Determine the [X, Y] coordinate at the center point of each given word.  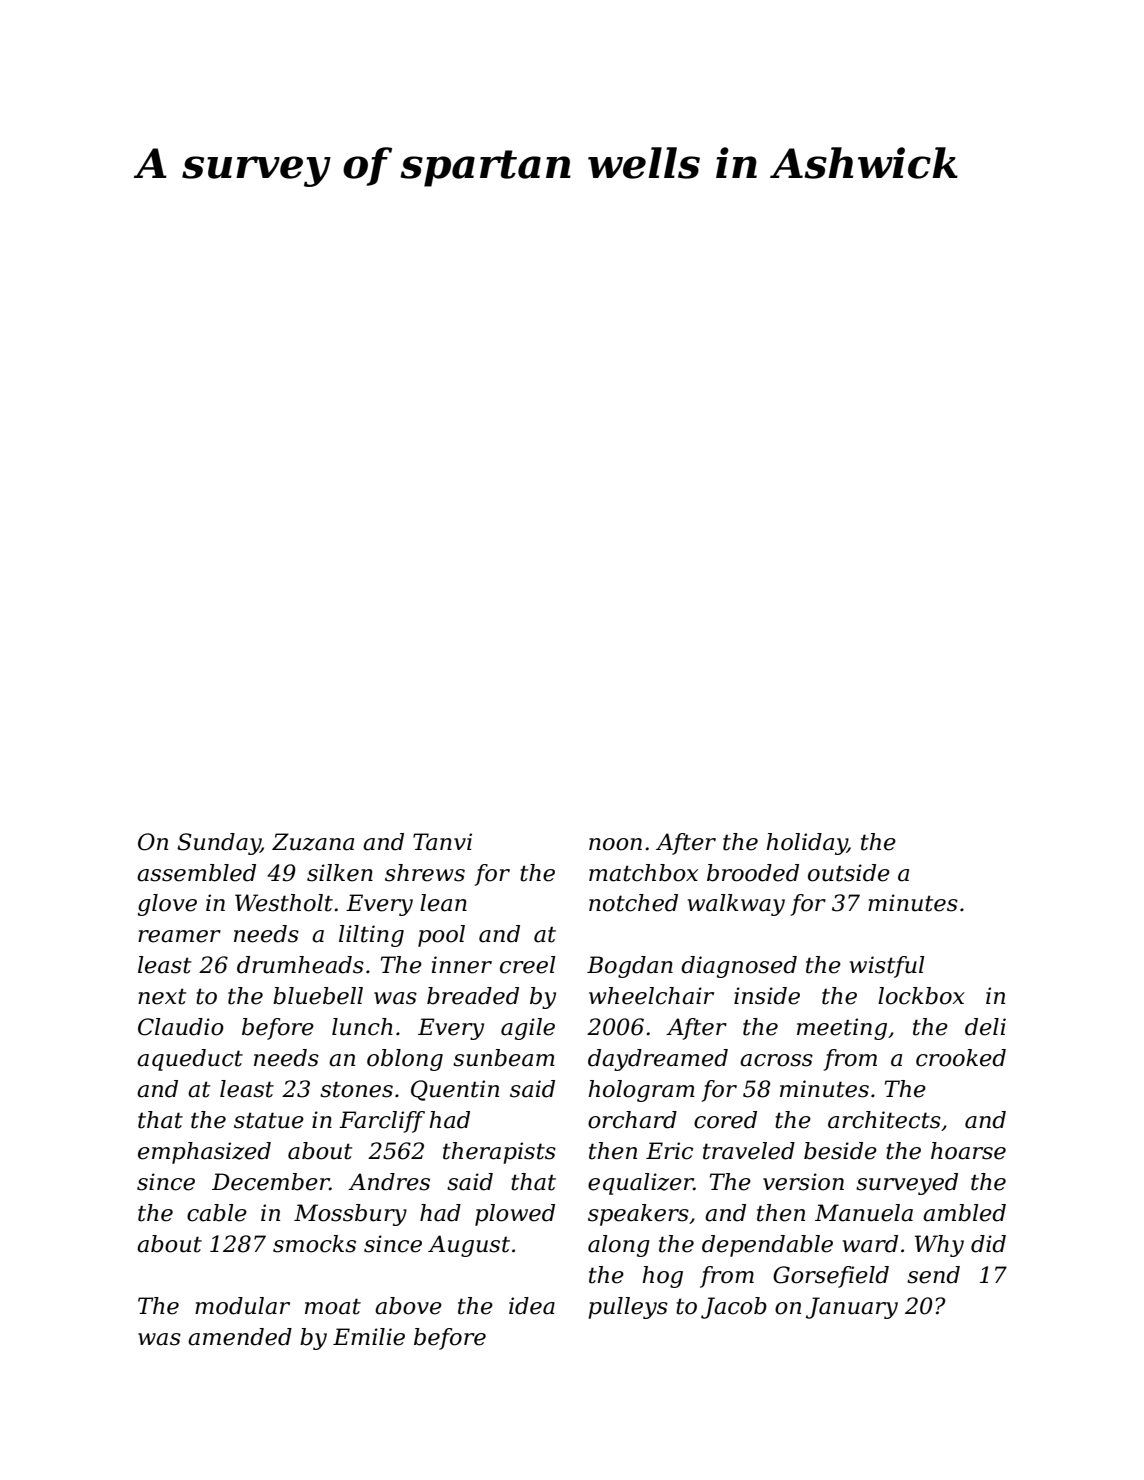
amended [240, 1337]
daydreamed [658, 1060]
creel [527, 965]
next [162, 996]
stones [356, 1089]
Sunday [219, 844]
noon [615, 844]
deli [985, 1027]
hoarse [968, 1151]
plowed [515, 1215]
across [776, 1060]
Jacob [734, 1308]
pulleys [628, 1308]
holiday [806, 844]
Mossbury [350, 1215]
